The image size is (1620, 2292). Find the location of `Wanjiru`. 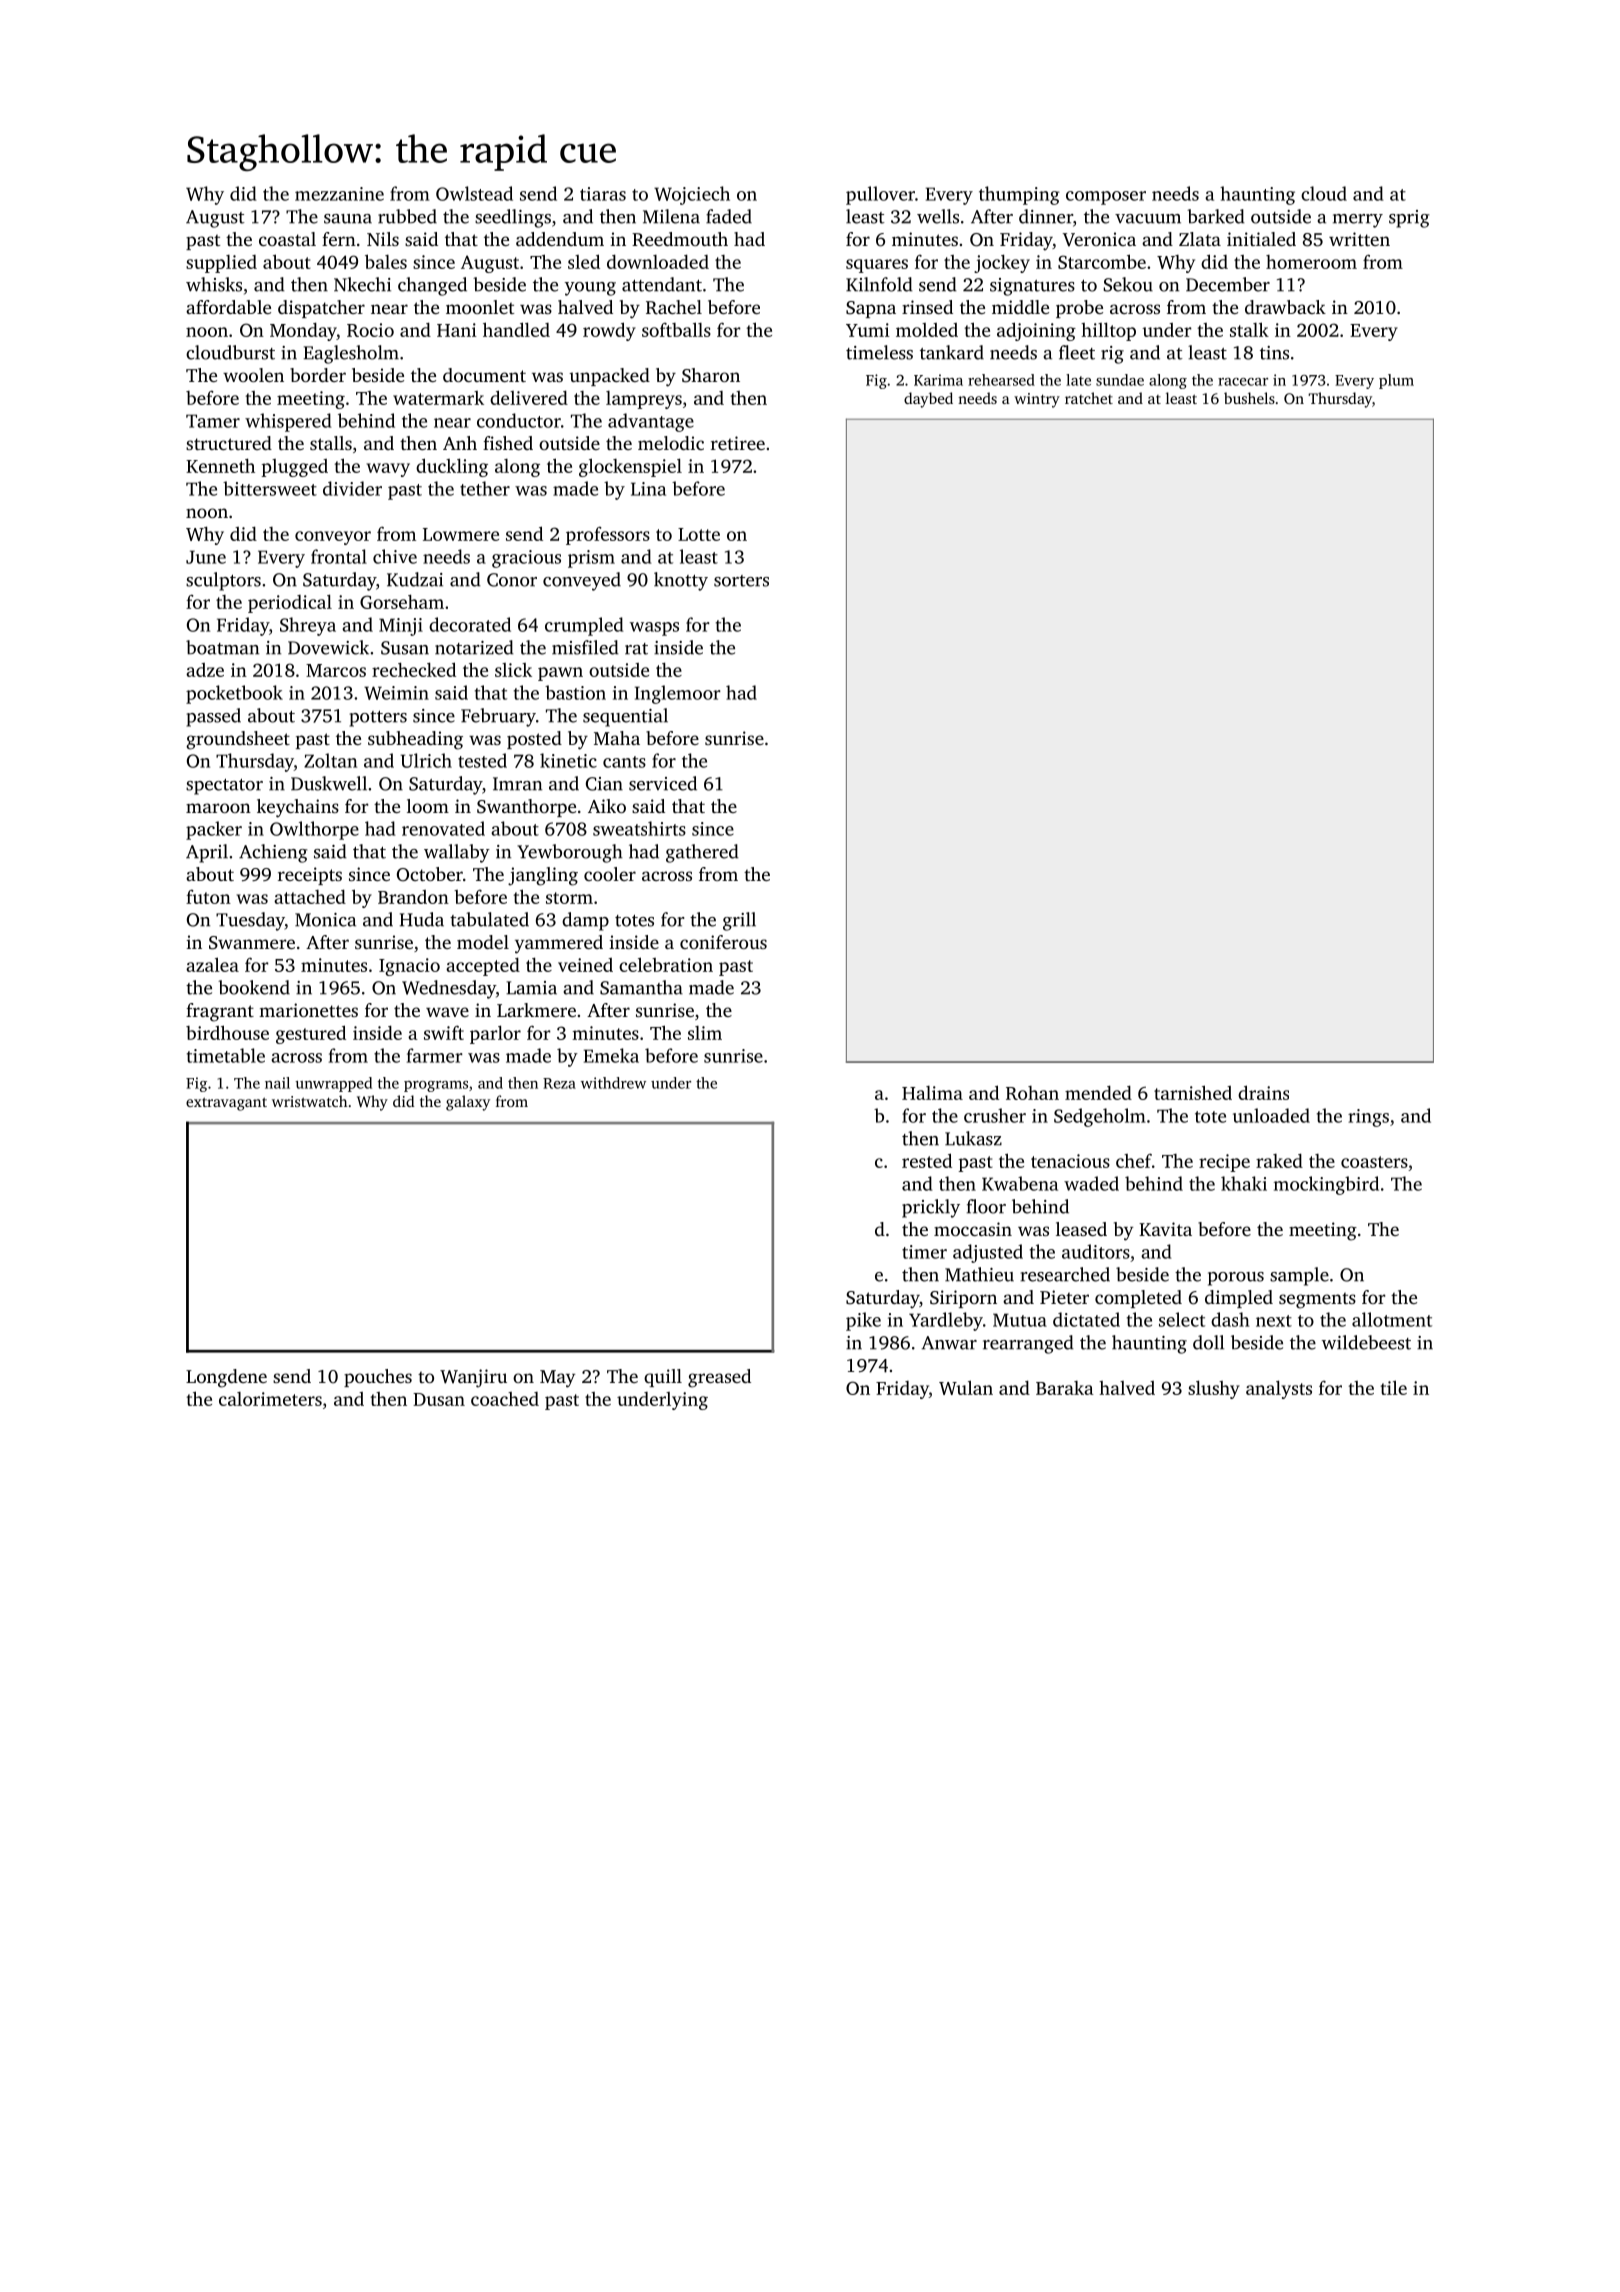

Wanjiru is located at coordinates (473, 1378).
